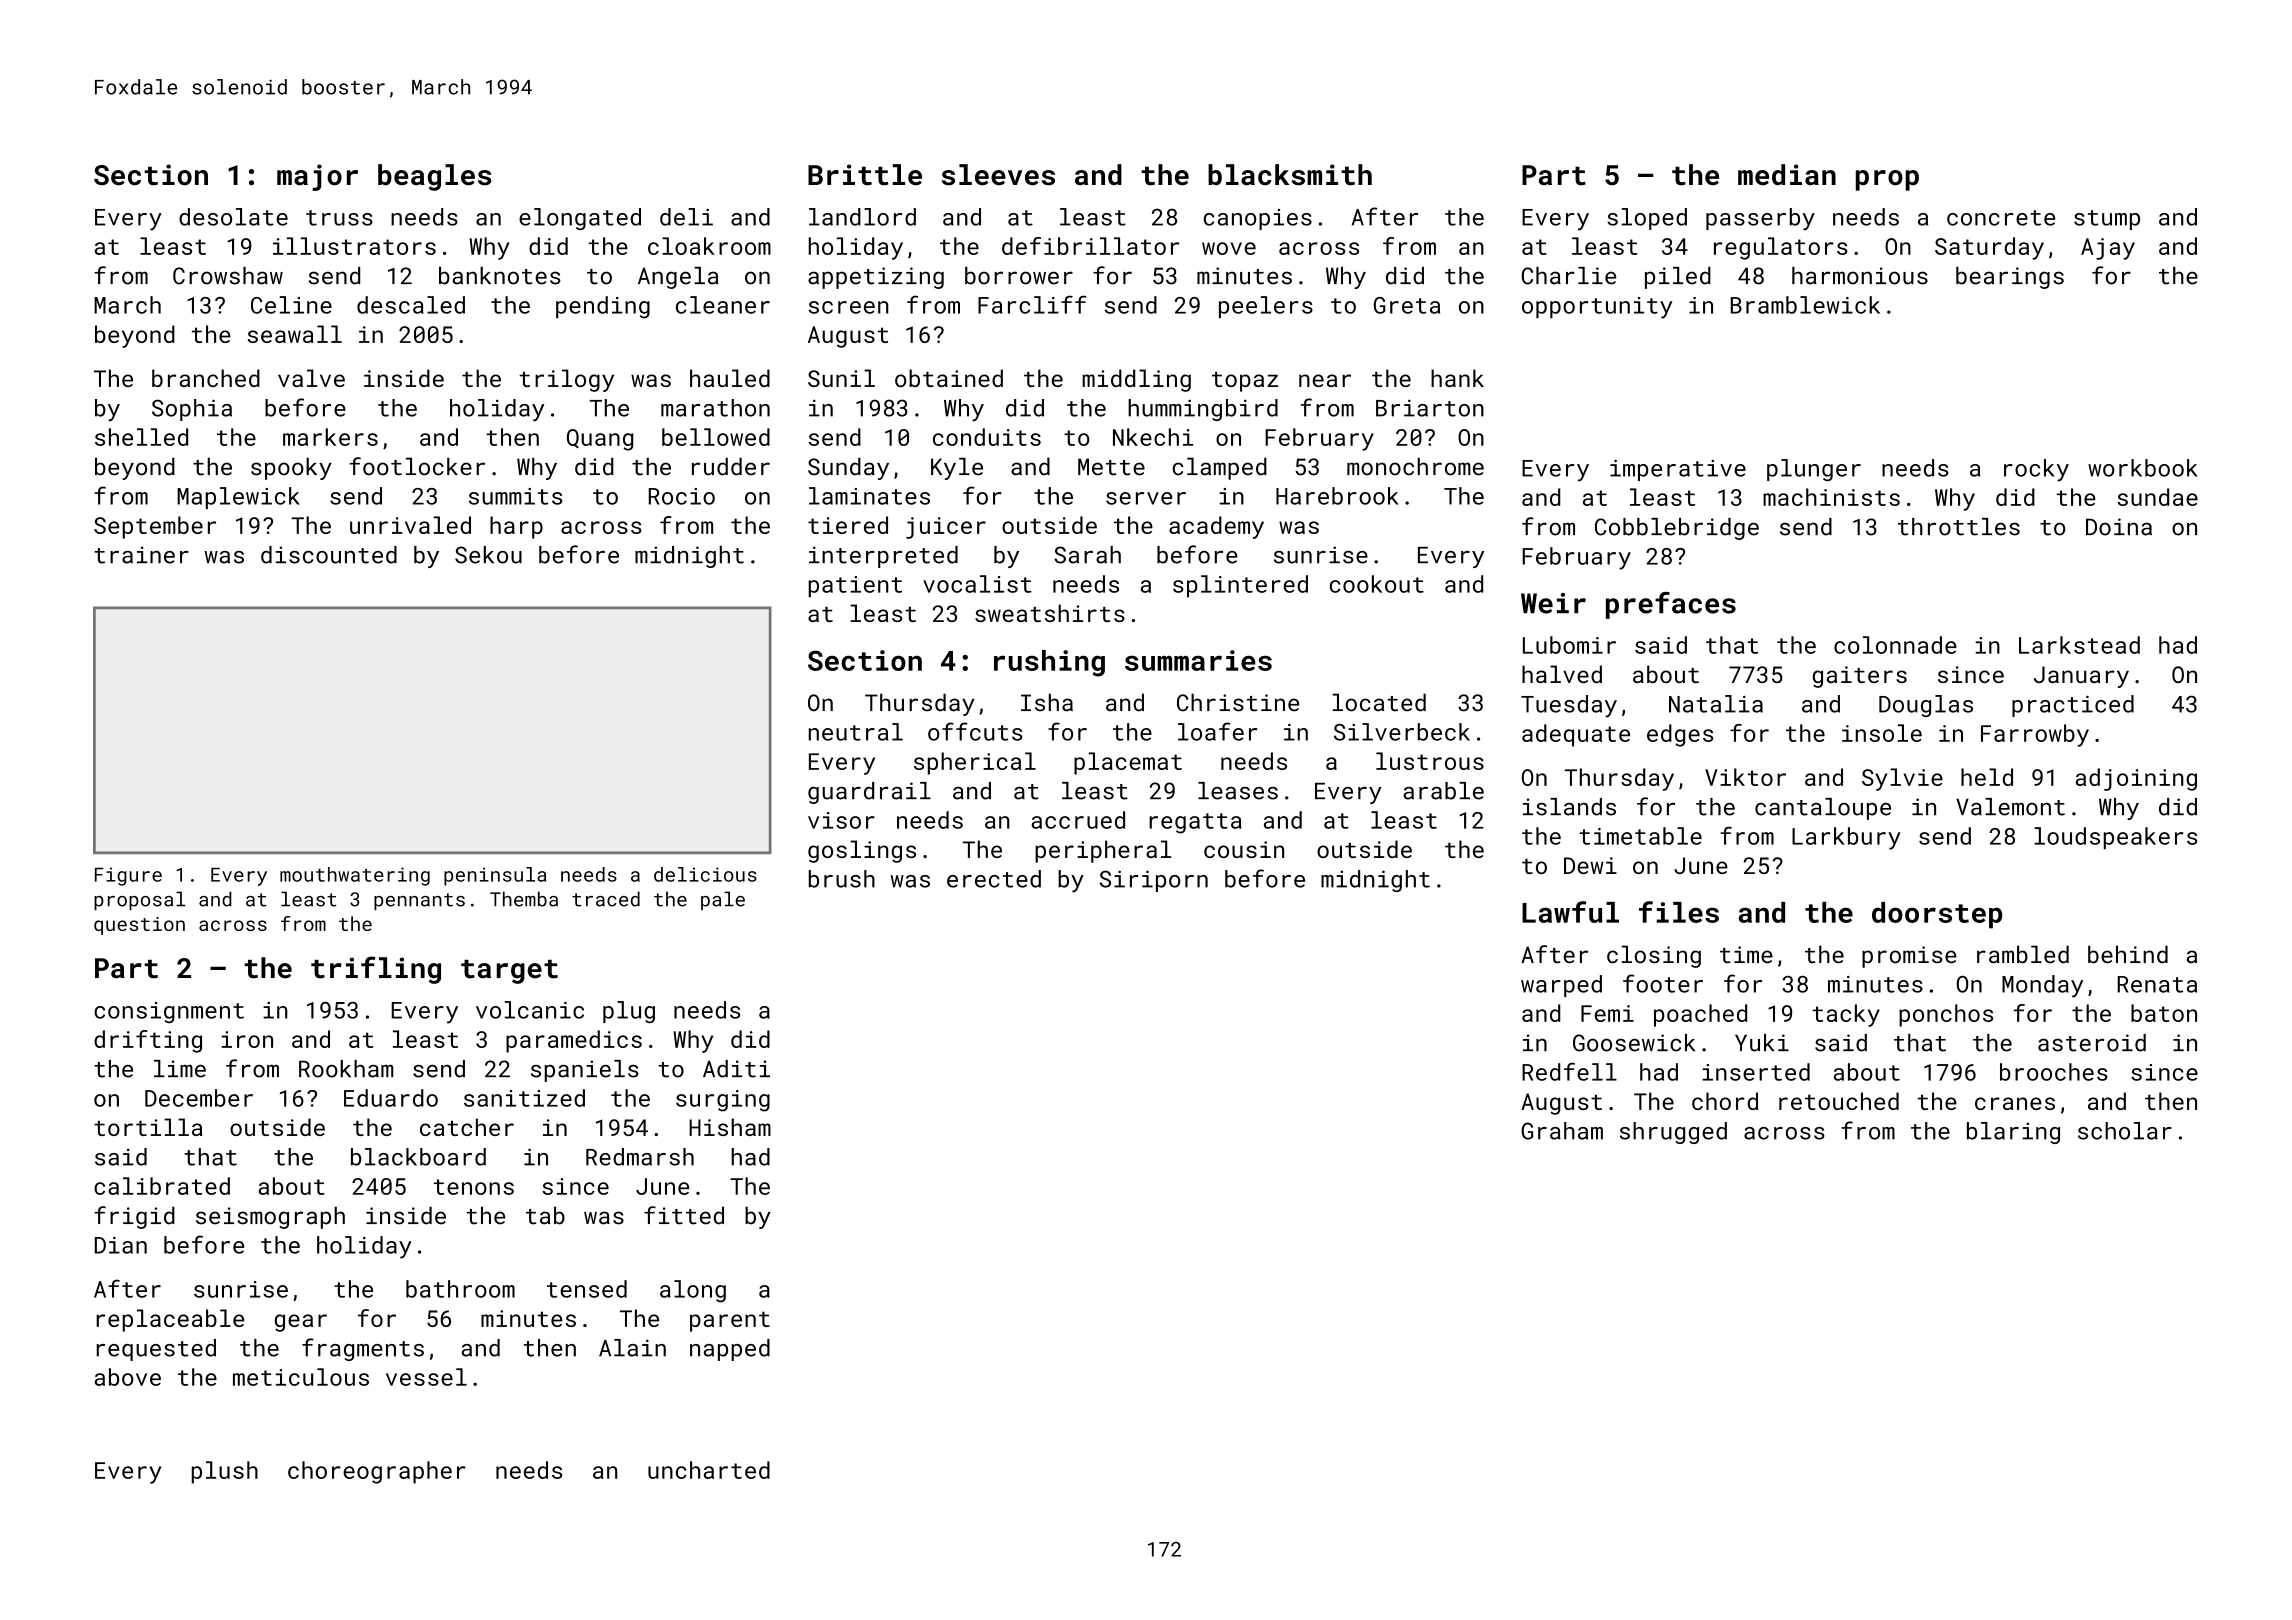  I want to click on offcuts, so click(975, 731).
